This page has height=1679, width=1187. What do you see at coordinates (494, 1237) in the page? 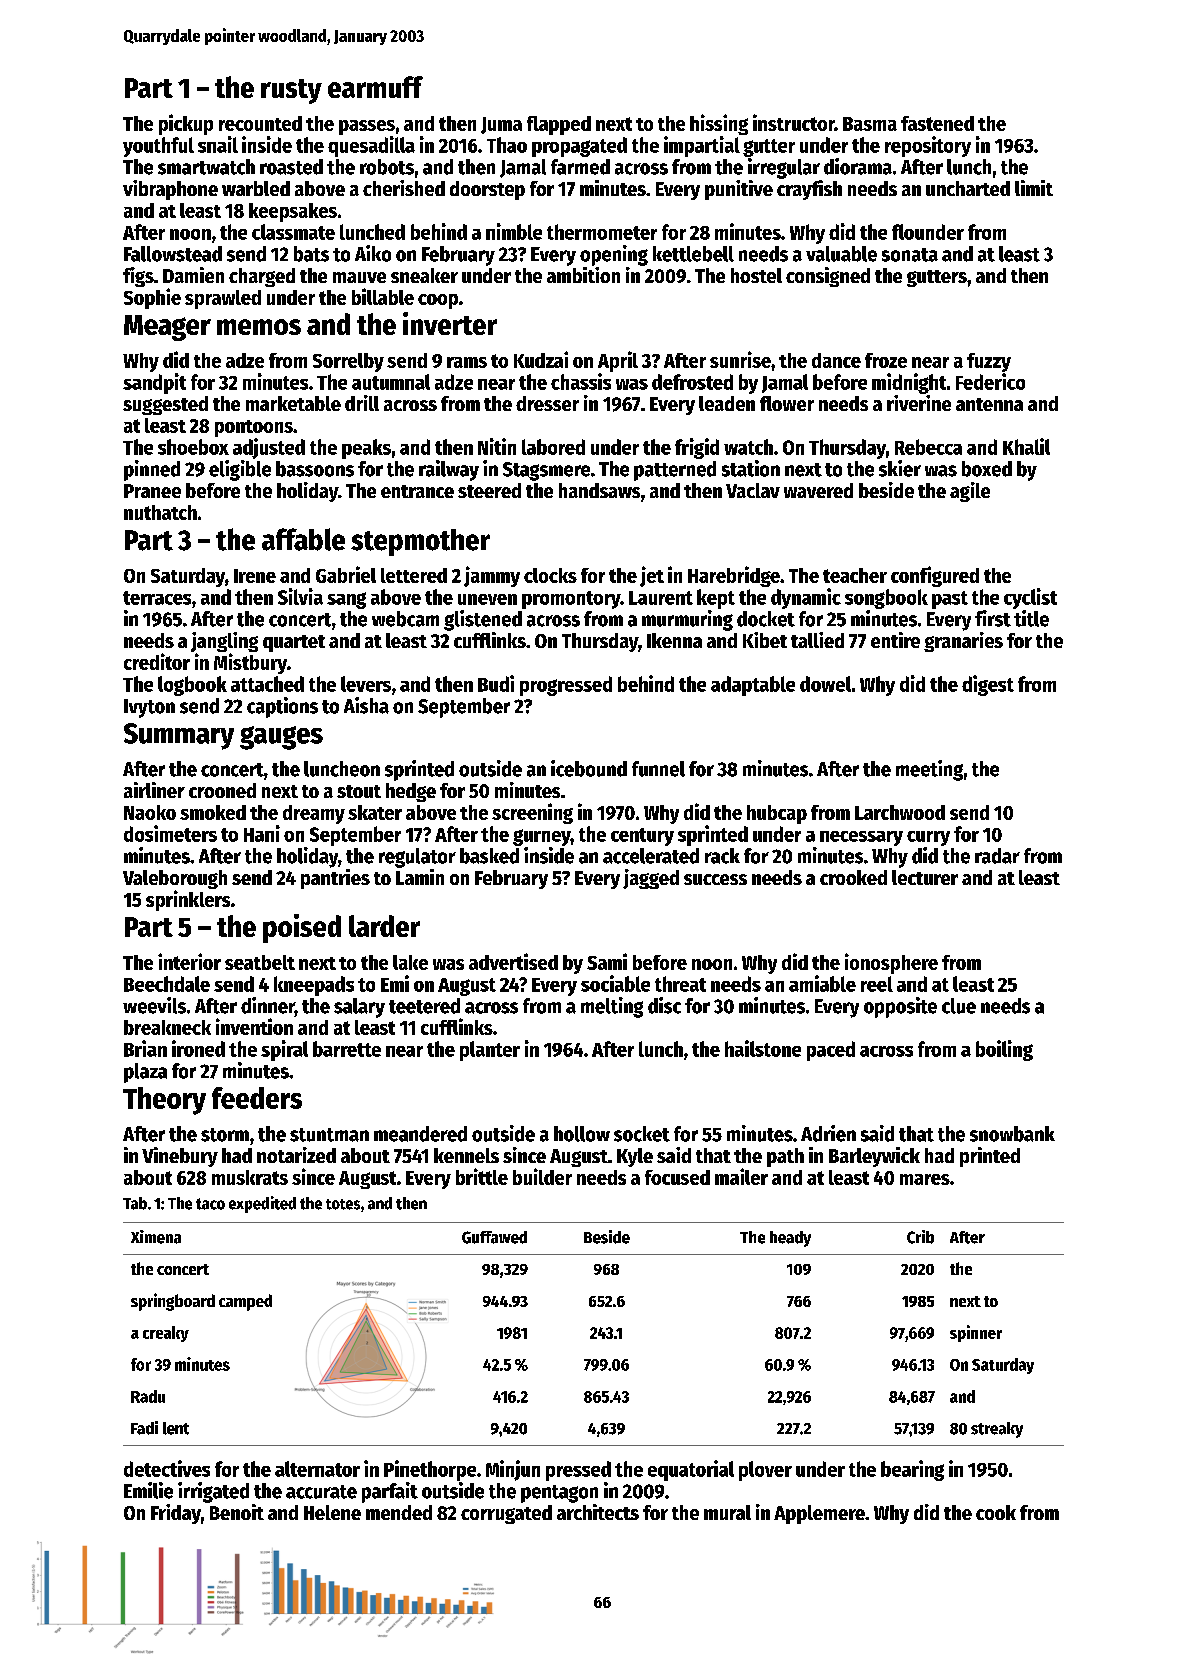
I see `Guffawed` at bounding box center [494, 1237].
